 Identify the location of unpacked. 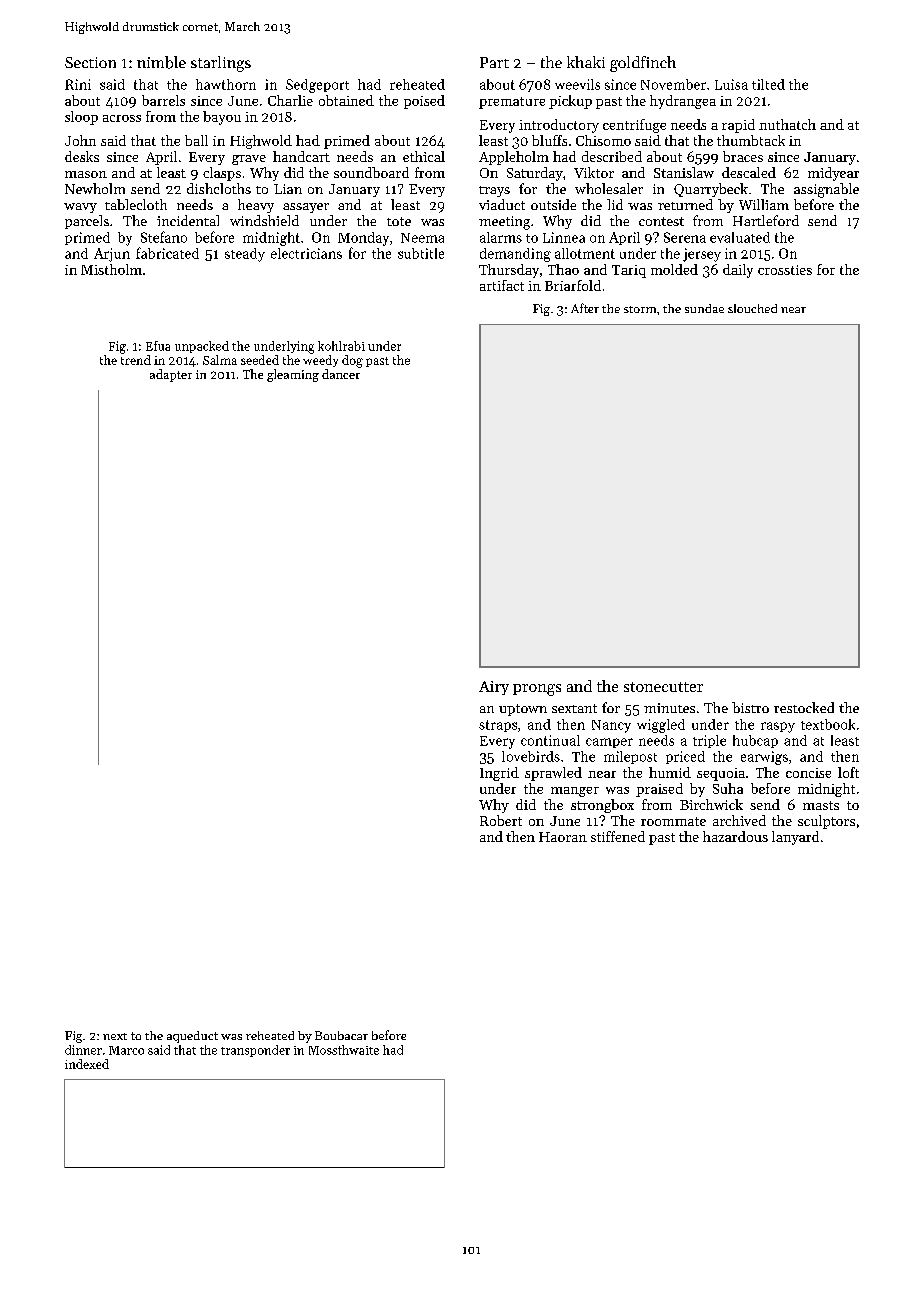
(202, 347).
